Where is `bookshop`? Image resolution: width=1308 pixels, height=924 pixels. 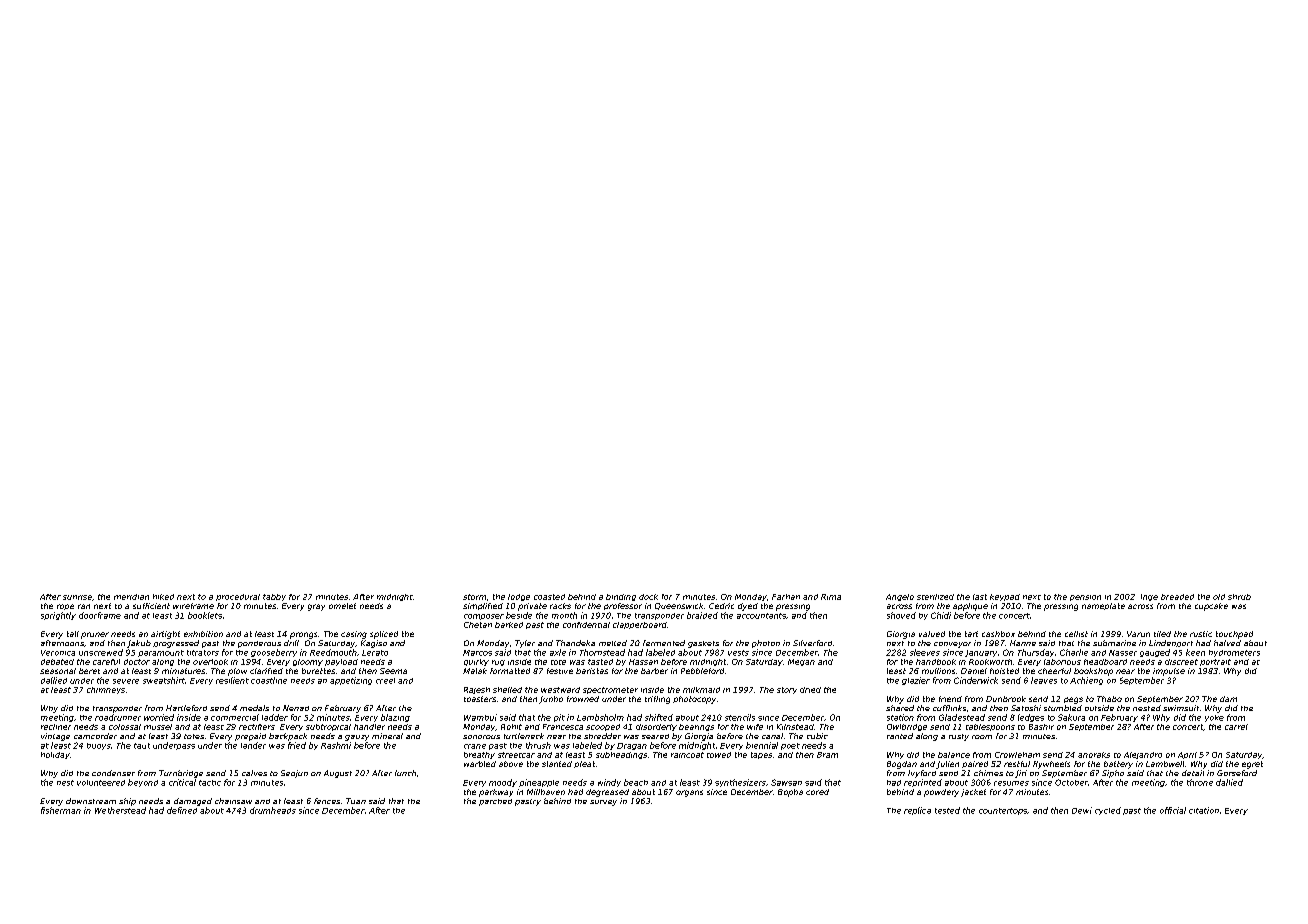
bookshop is located at coordinates (1093, 672).
